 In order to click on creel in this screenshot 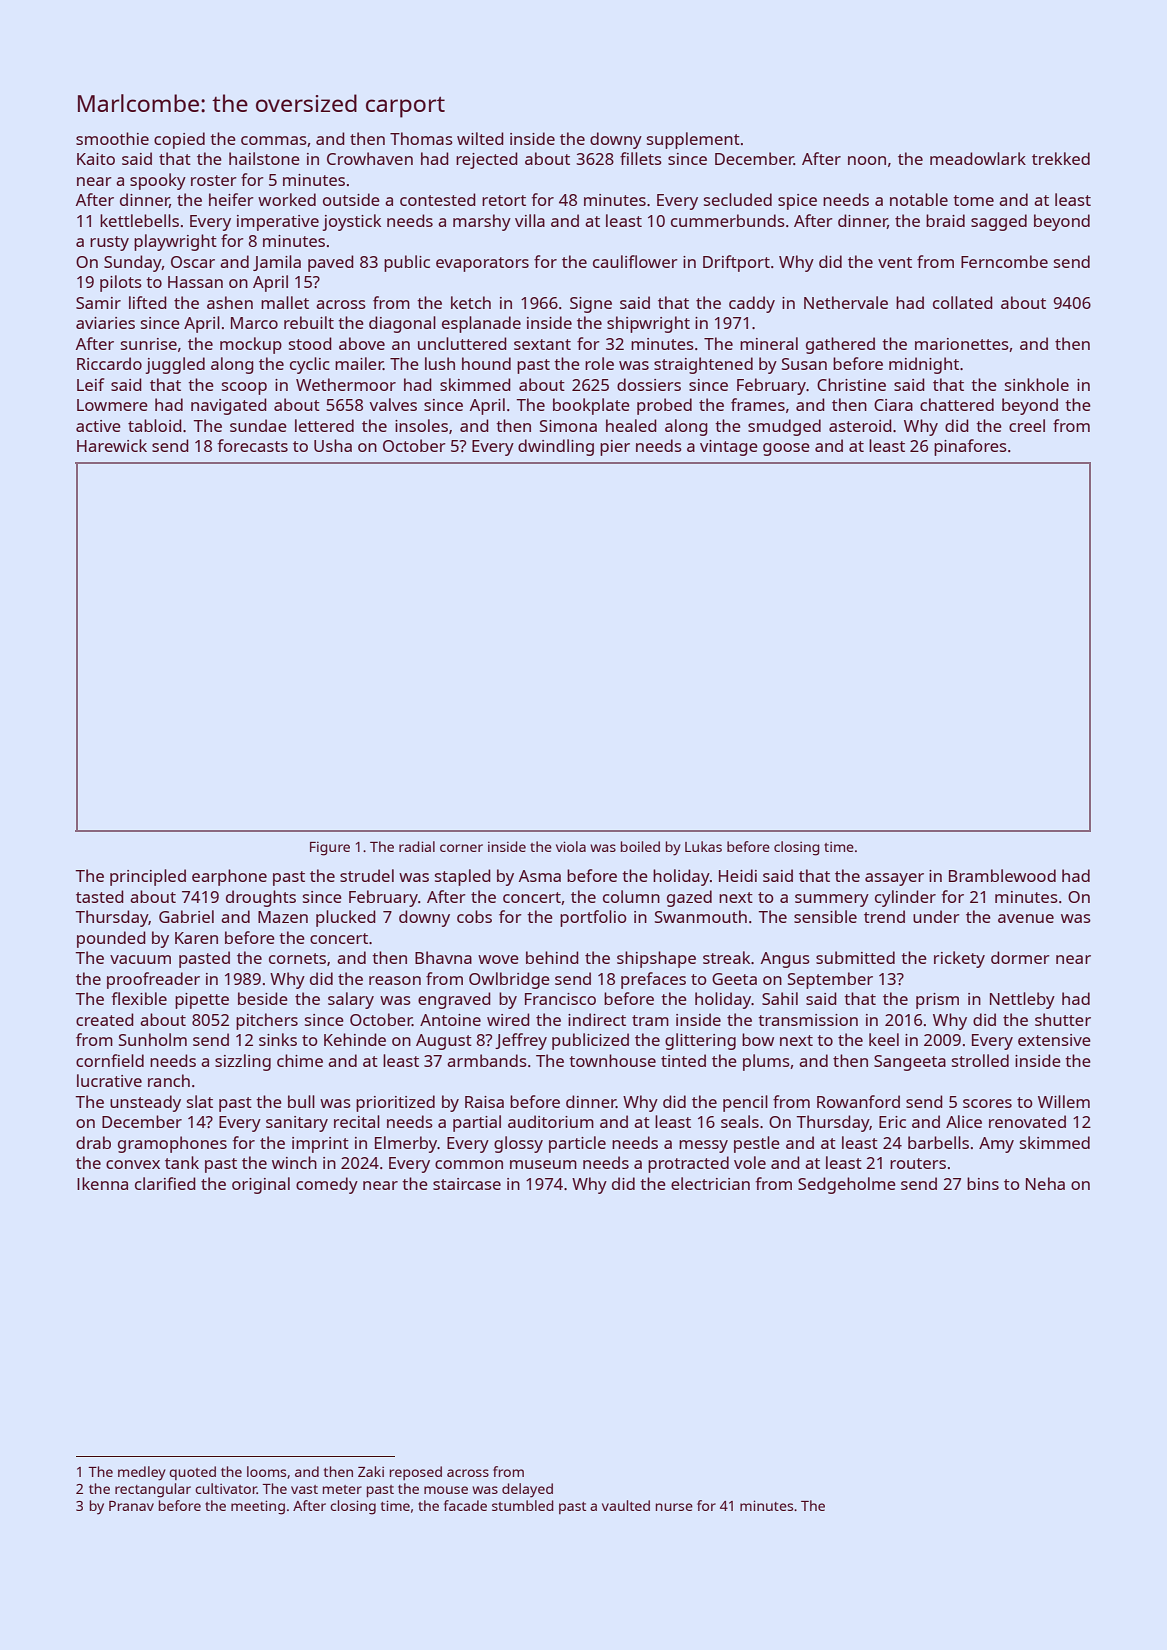, I will do `click(1027, 425)`.
